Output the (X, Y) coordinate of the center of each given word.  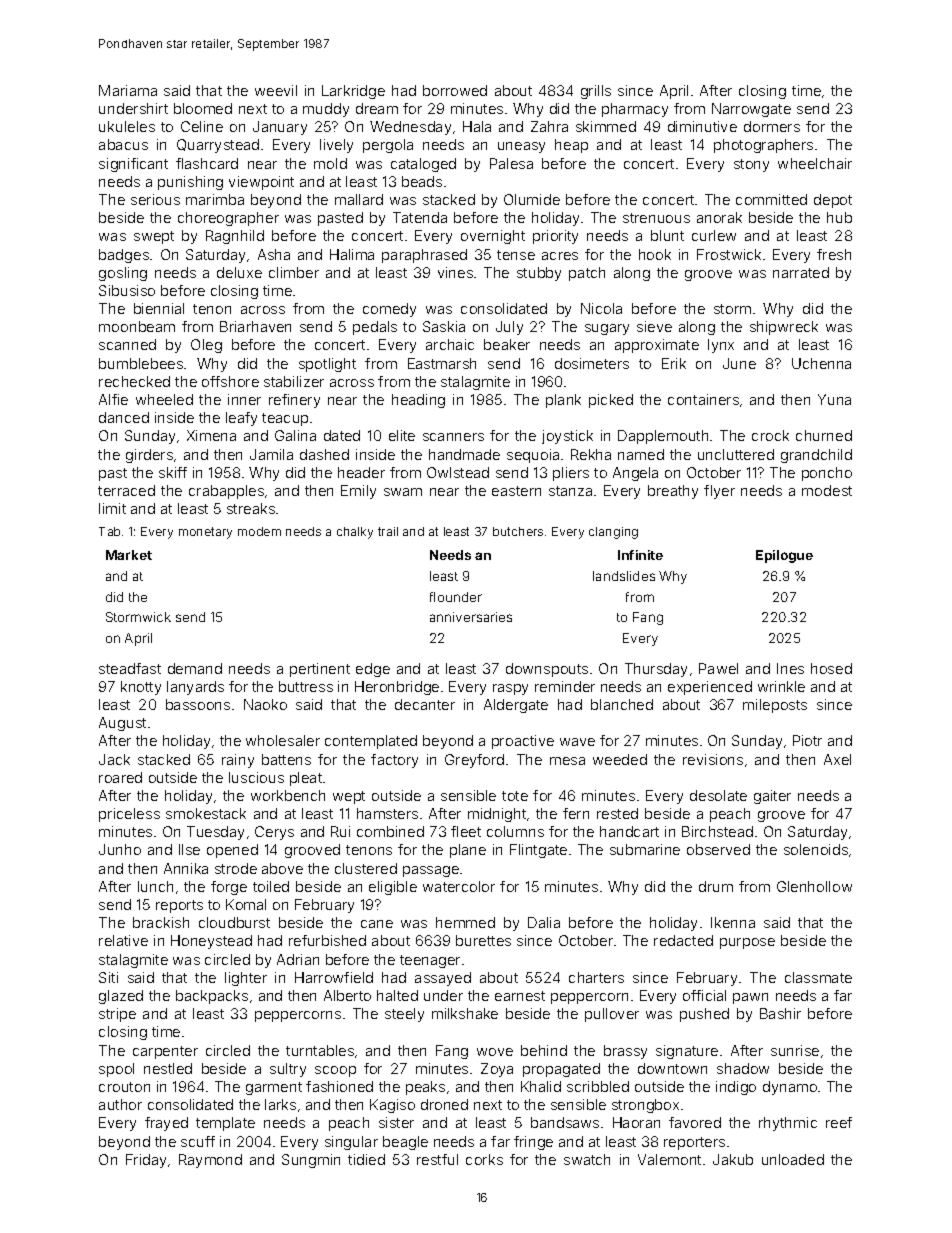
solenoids (816, 849)
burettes (483, 940)
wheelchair (815, 163)
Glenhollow (814, 886)
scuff (198, 1141)
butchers (518, 531)
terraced (126, 490)
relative (123, 940)
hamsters (387, 813)
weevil (276, 90)
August (122, 724)
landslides (624, 576)
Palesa (511, 163)
